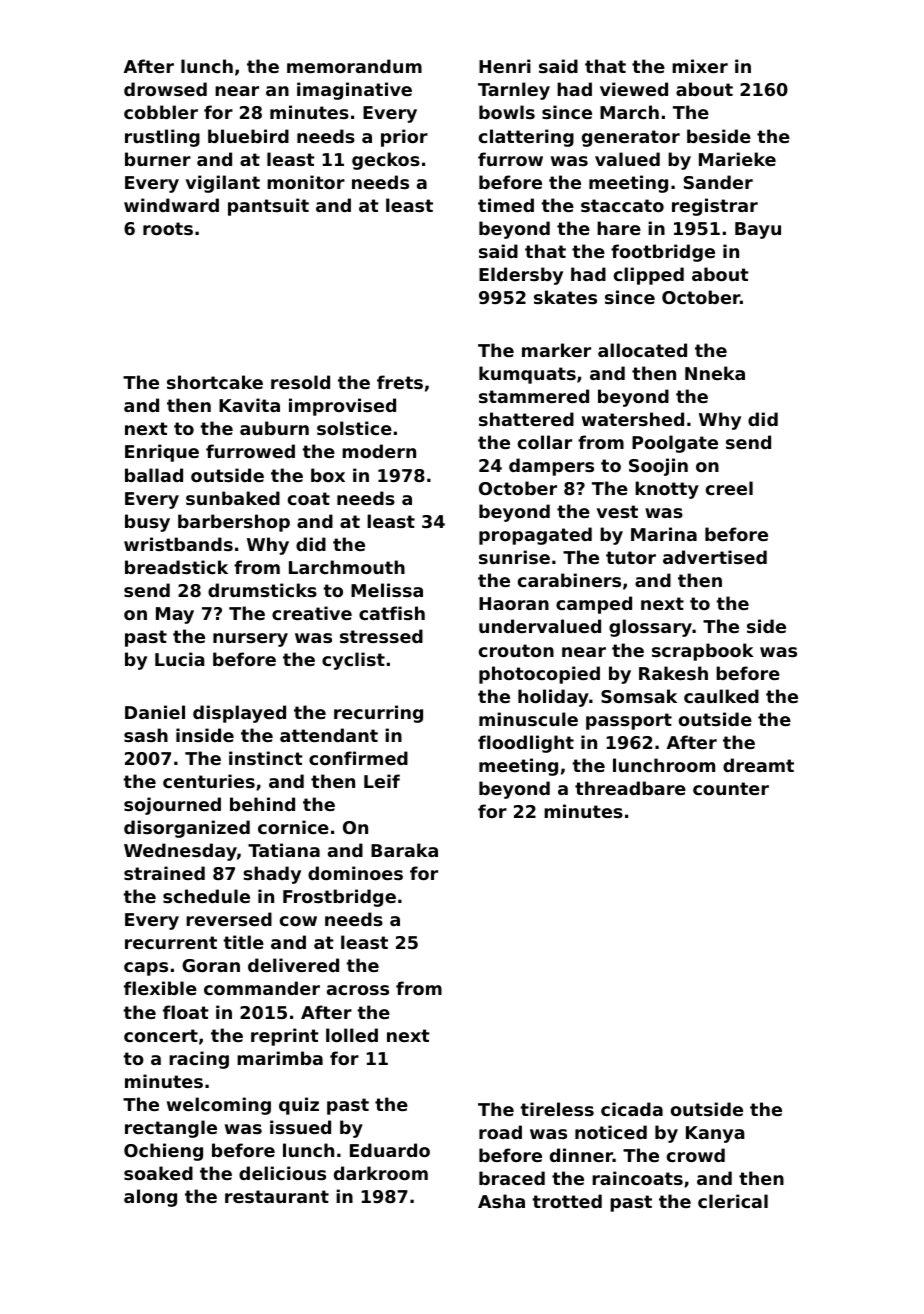 Image resolution: width=924 pixels, height=1314 pixels. What do you see at coordinates (162, 453) in the screenshot?
I see `Enrique` at bounding box center [162, 453].
